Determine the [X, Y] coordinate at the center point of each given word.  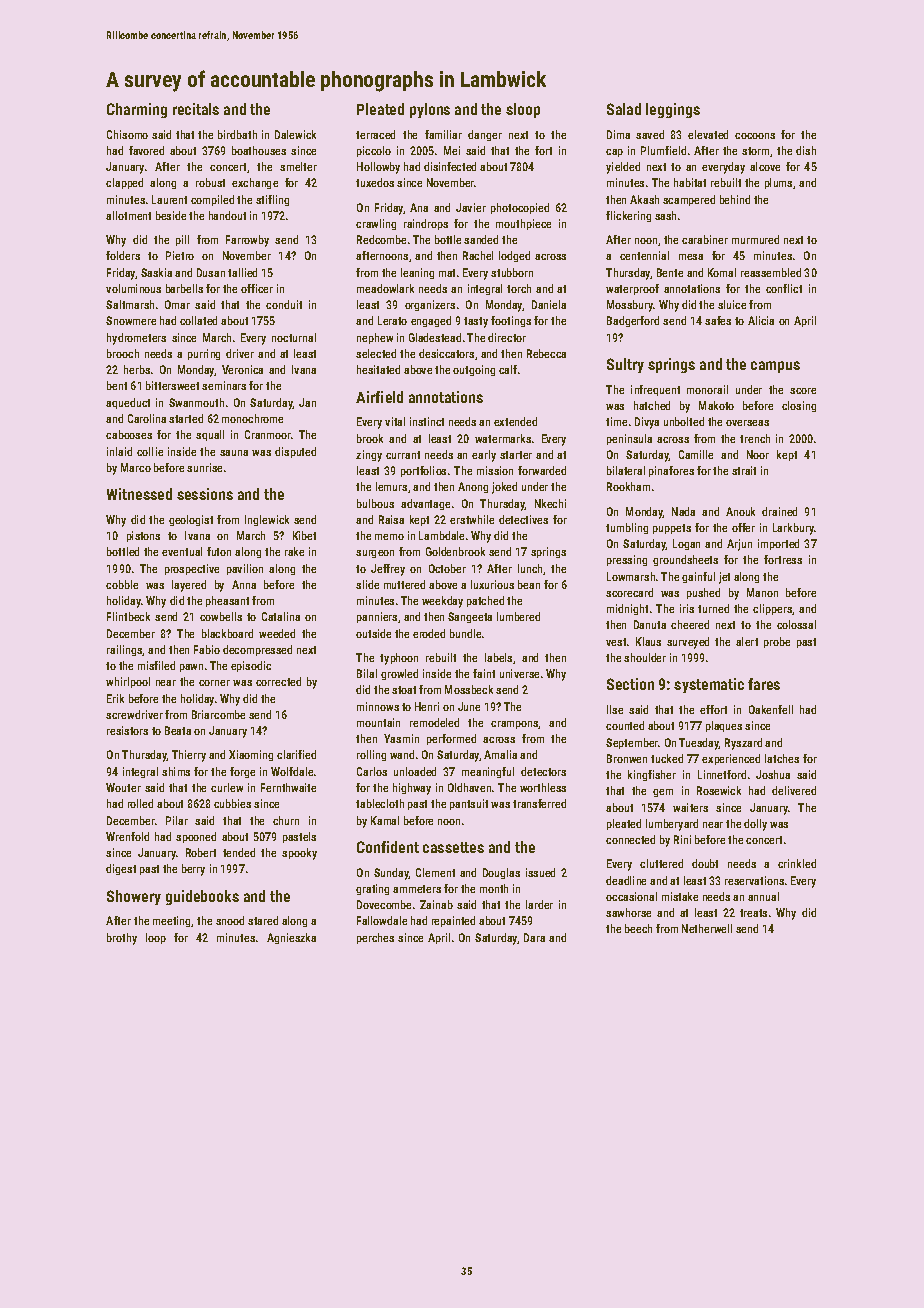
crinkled [797, 863]
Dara [534, 937]
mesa [691, 257]
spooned [196, 837]
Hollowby [378, 168]
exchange [255, 183]
